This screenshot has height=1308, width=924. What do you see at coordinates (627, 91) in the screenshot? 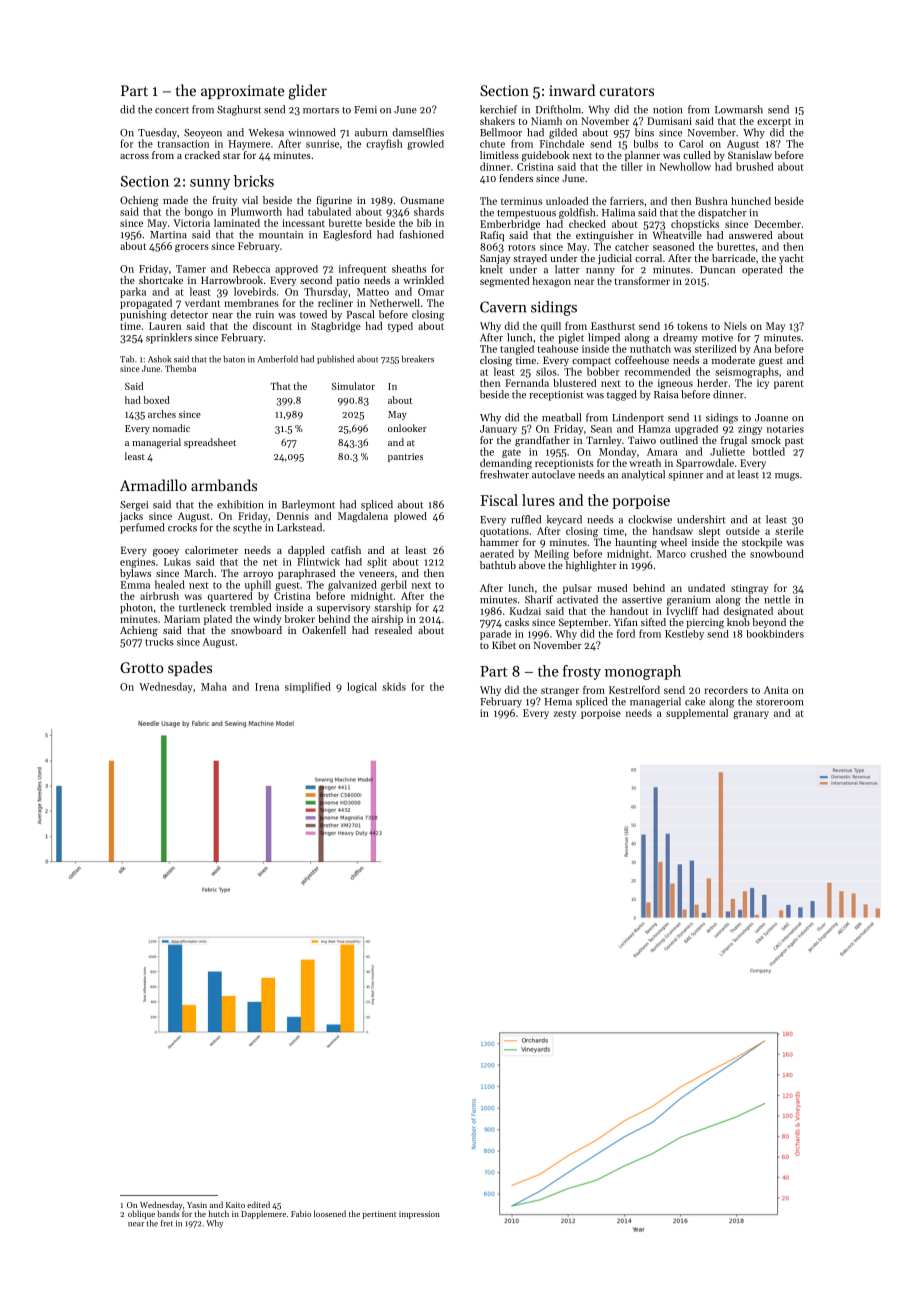
I see `curators` at bounding box center [627, 91].
